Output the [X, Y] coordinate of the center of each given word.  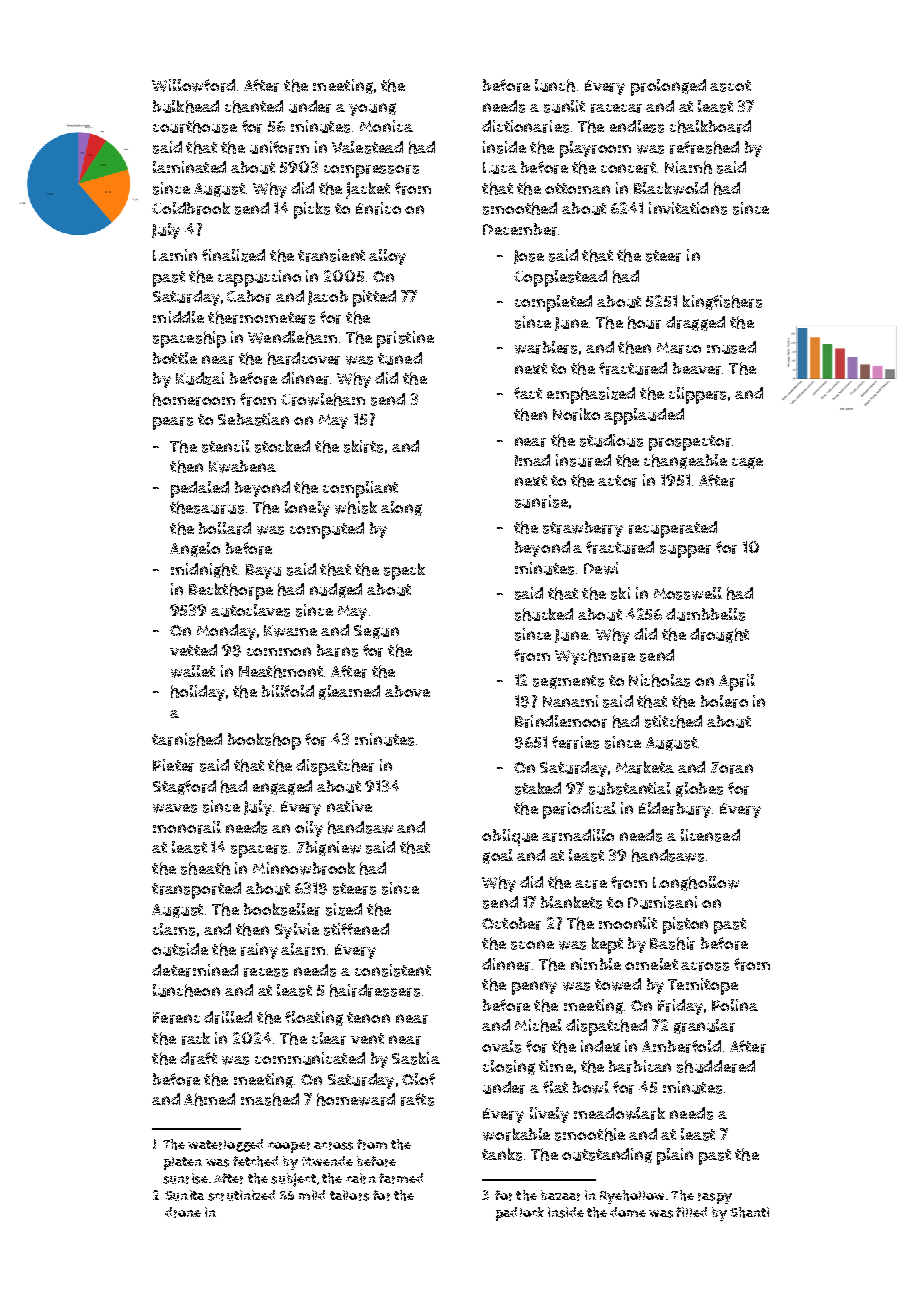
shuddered [716, 1066]
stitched [673, 721]
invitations [688, 208]
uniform [279, 147]
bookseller [282, 909]
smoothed [520, 208]
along [401, 508]
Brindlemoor [561, 721]
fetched [255, 1161]
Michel [538, 1025]
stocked [282, 446]
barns [337, 650]
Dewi [601, 568]
